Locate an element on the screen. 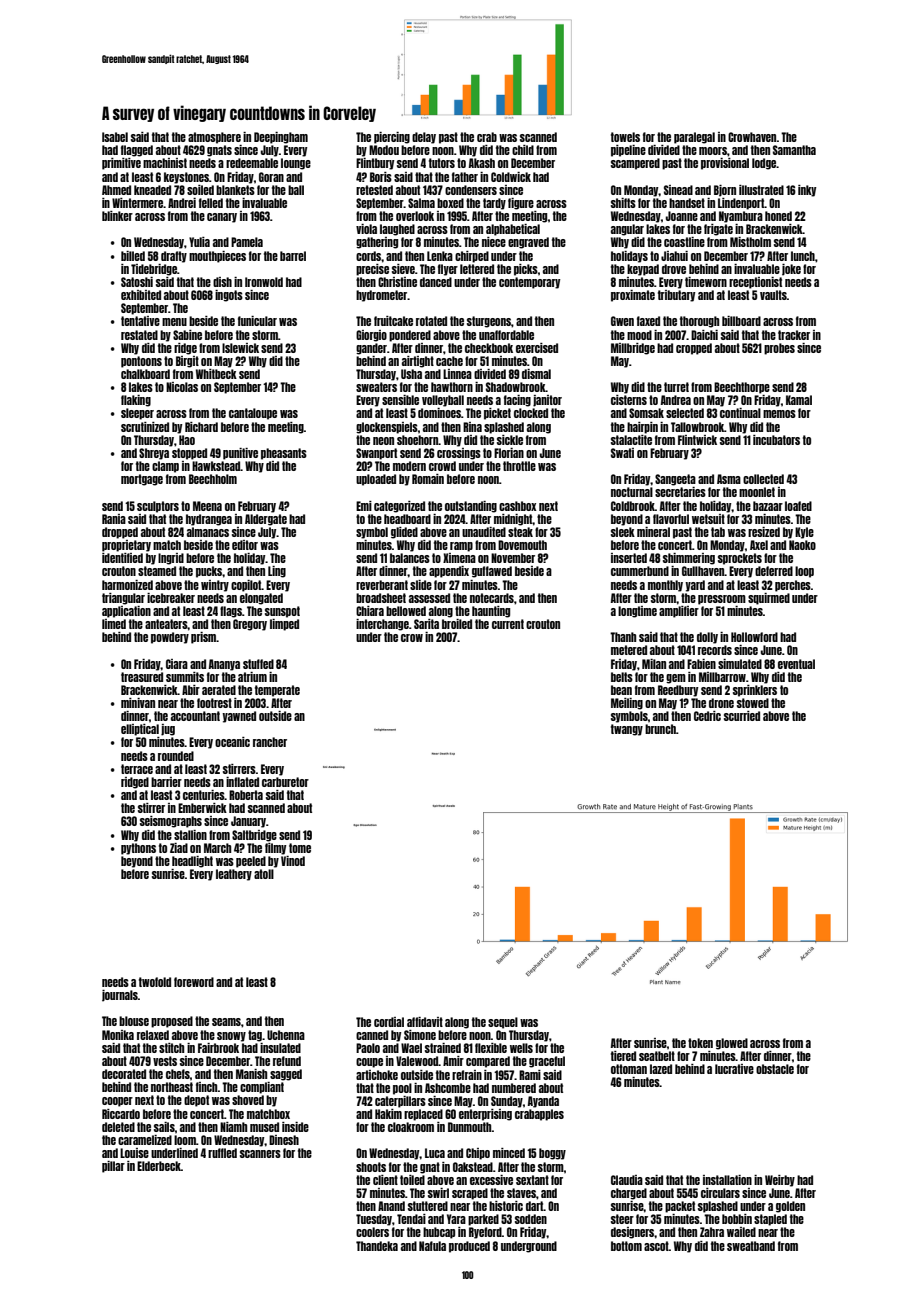 Image resolution: width=924 pixels, height=1308 pixels. uploaded is located at coordinates (376, 480).
